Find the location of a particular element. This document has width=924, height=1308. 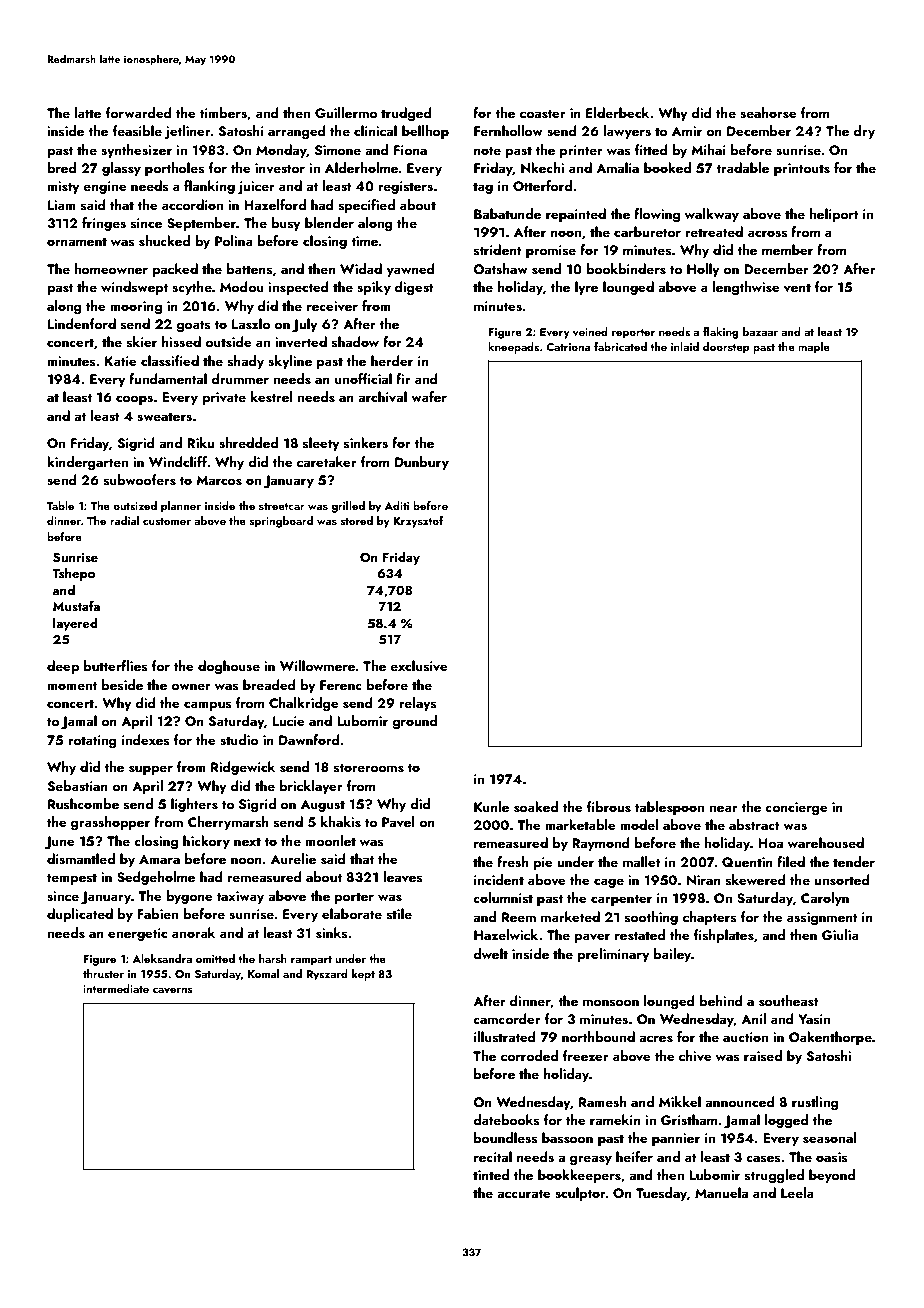

springboard is located at coordinates (281, 522).
